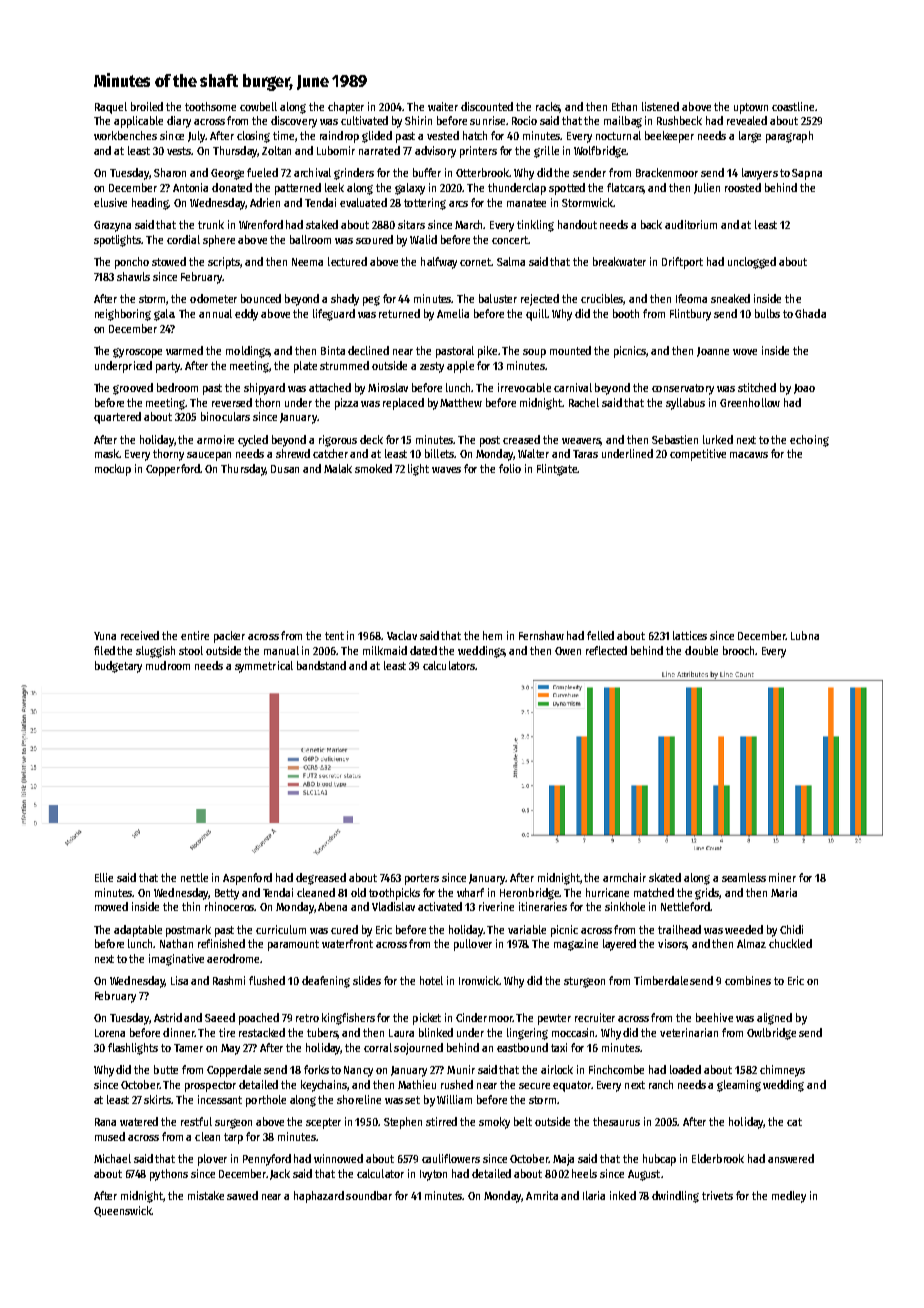 Image resolution: width=924 pixels, height=1308 pixels. What do you see at coordinates (651, 224) in the screenshot?
I see `back` at bounding box center [651, 224].
